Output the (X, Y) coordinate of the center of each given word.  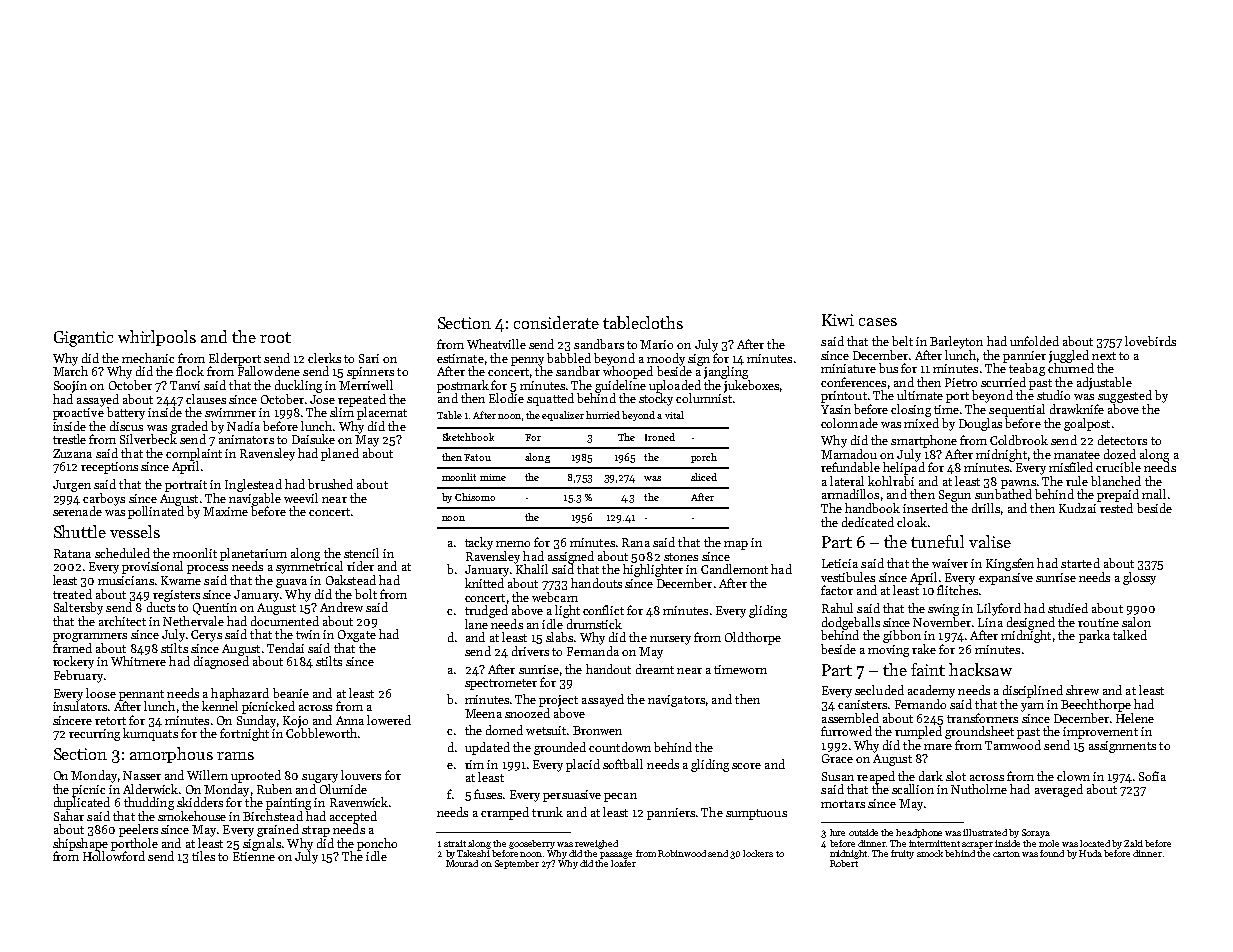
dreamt (655, 669)
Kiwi (838, 320)
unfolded (1034, 341)
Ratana (72, 553)
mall (1154, 494)
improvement (1100, 733)
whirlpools (157, 338)
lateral (847, 481)
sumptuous (756, 814)
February (78, 676)
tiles (203, 856)
